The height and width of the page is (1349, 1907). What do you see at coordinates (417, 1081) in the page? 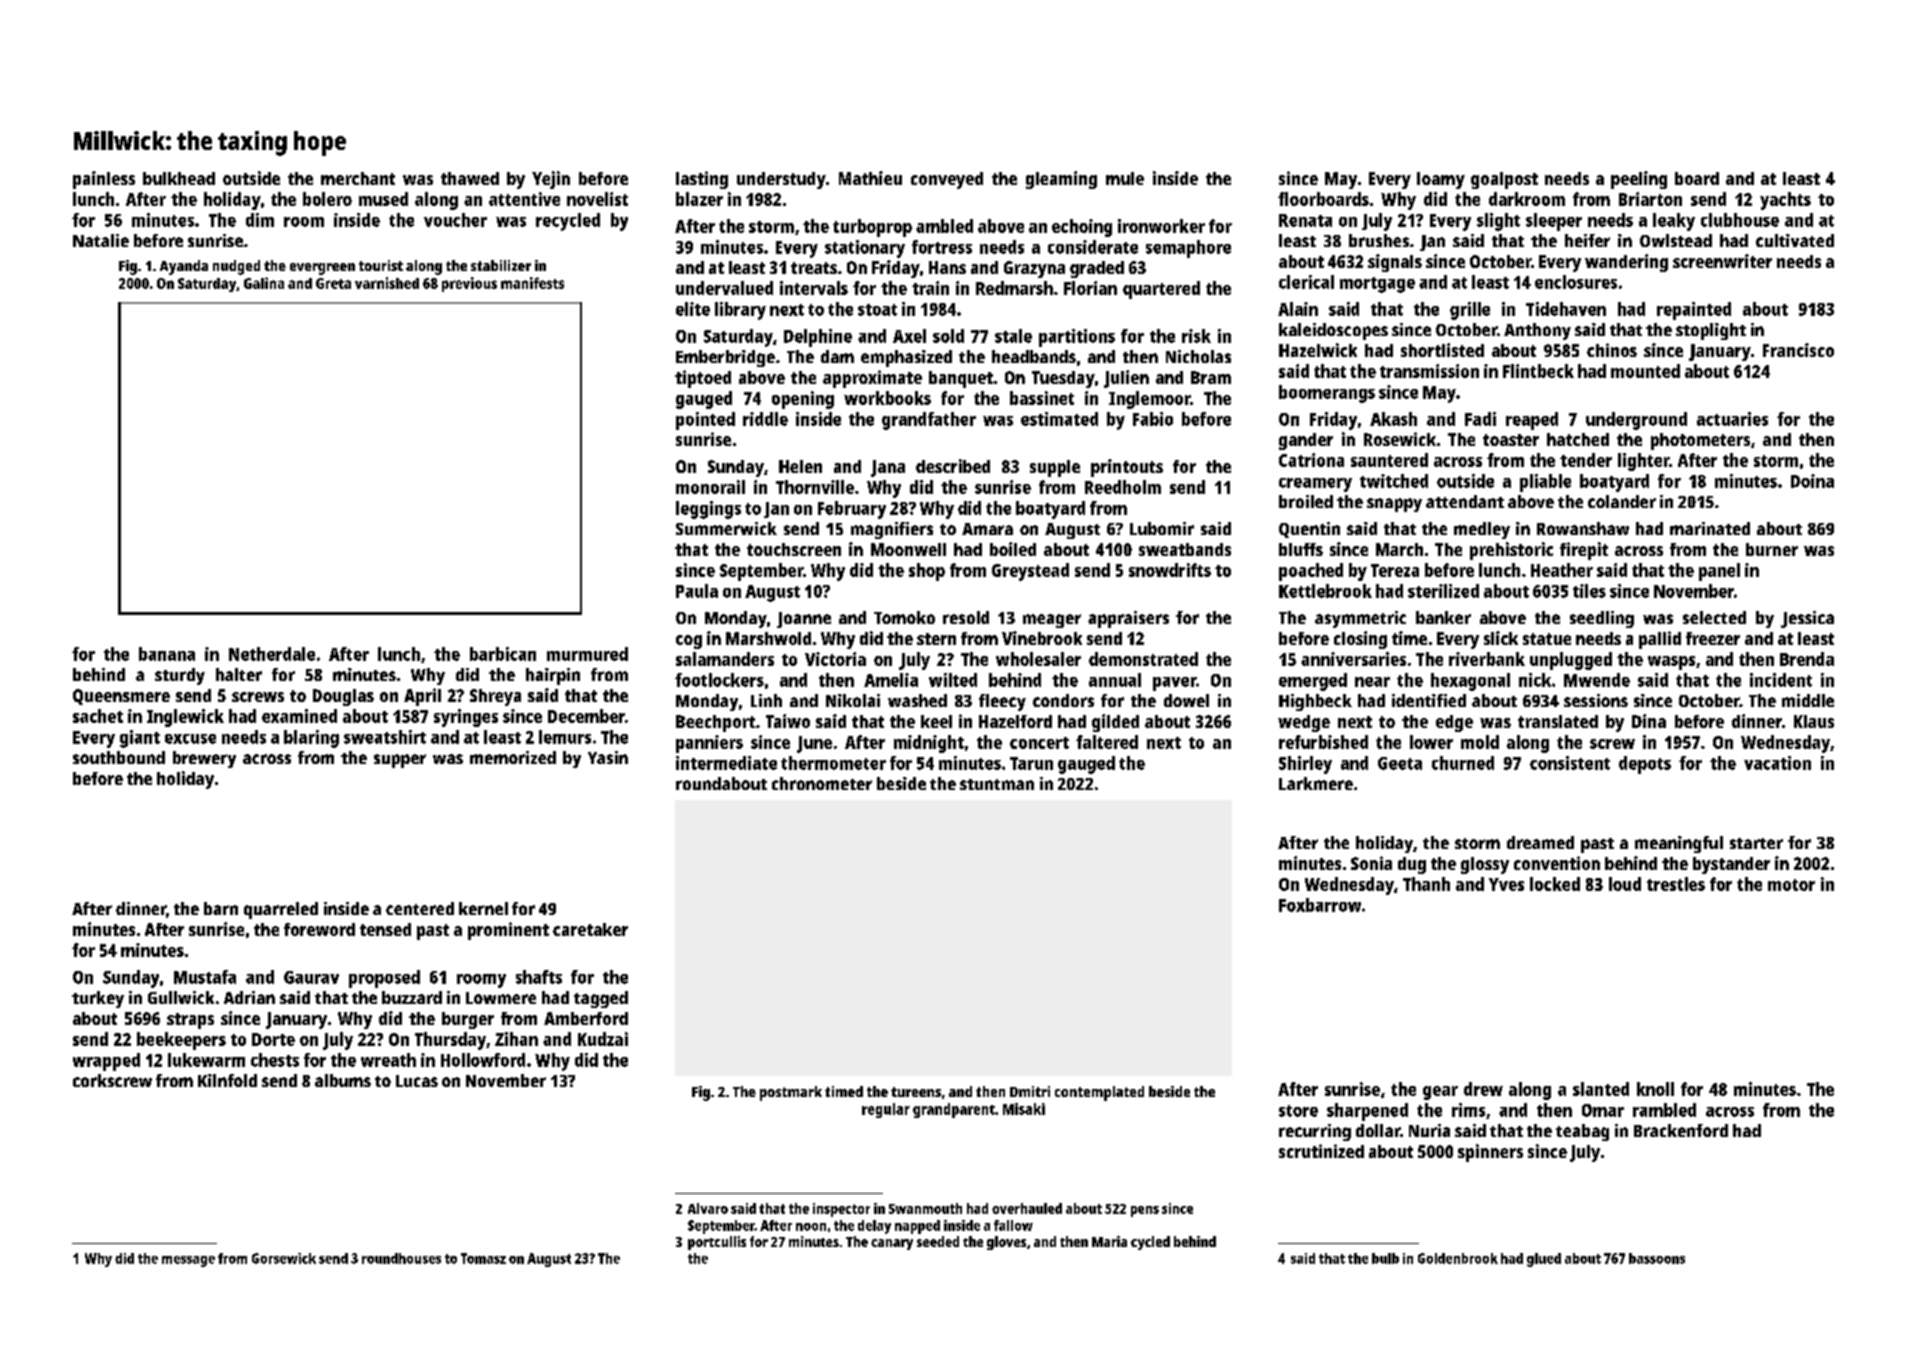
I see `Lucas` at bounding box center [417, 1081].
